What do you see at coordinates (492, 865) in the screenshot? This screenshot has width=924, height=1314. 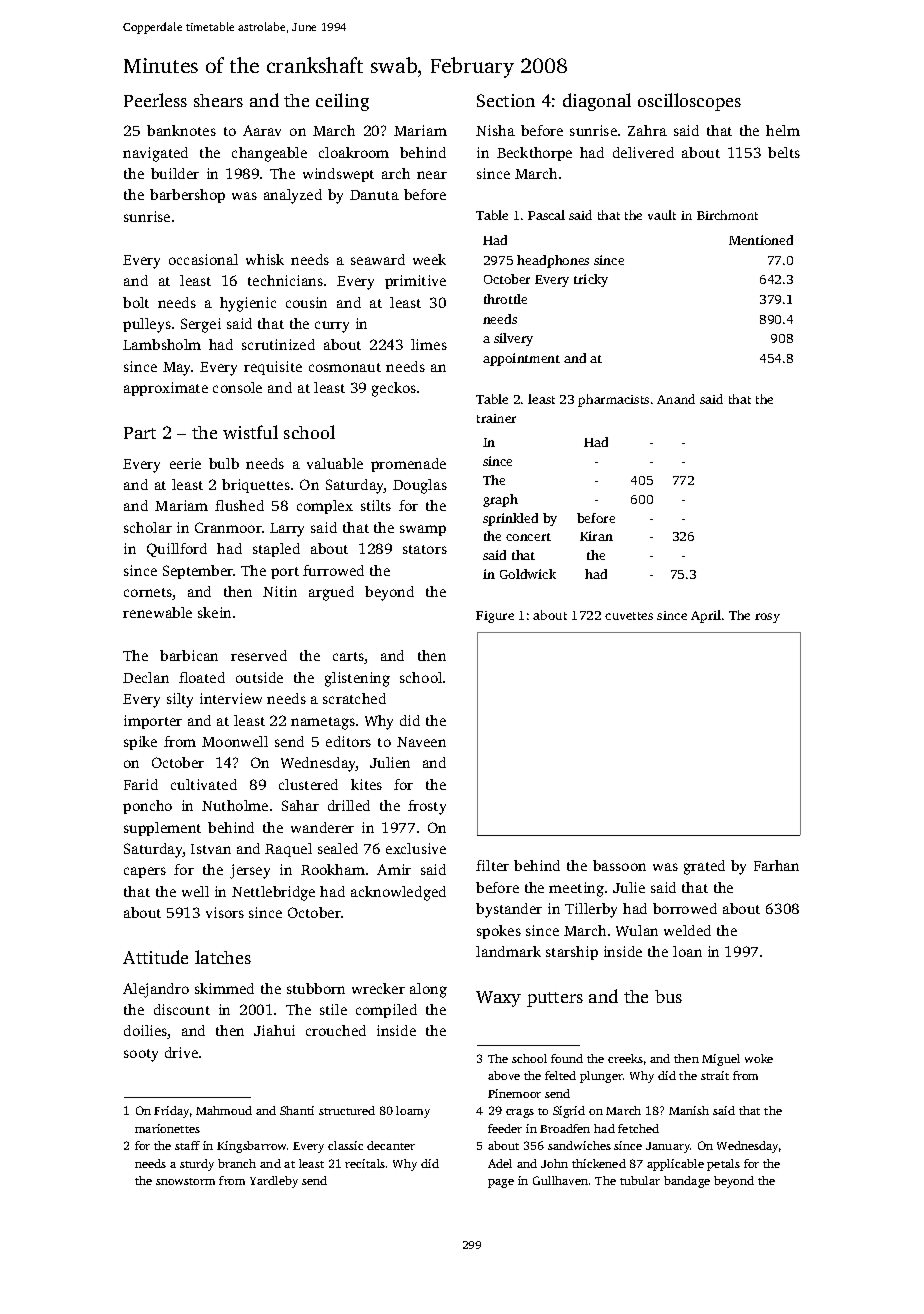 I see `filter` at bounding box center [492, 865].
